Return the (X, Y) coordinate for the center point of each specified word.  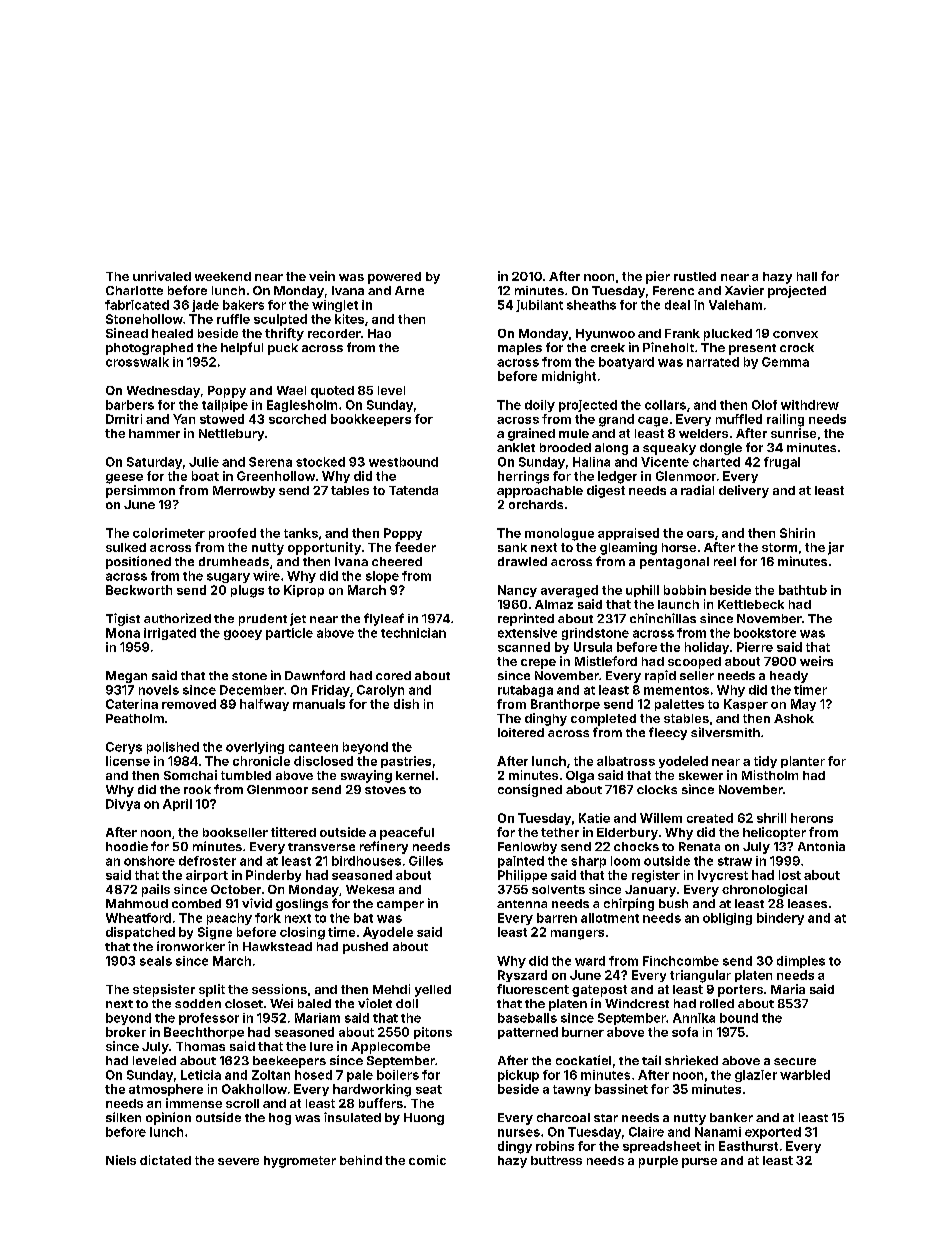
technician (413, 633)
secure (795, 1061)
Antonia (821, 846)
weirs (816, 661)
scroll (242, 1103)
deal (677, 305)
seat (429, 1089)
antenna (522, 904)
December (252, 690)
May (803, 705)
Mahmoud (137, 903)
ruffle (233, 319)
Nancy (517, 591)
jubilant (539, 306)
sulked (126, 547)
